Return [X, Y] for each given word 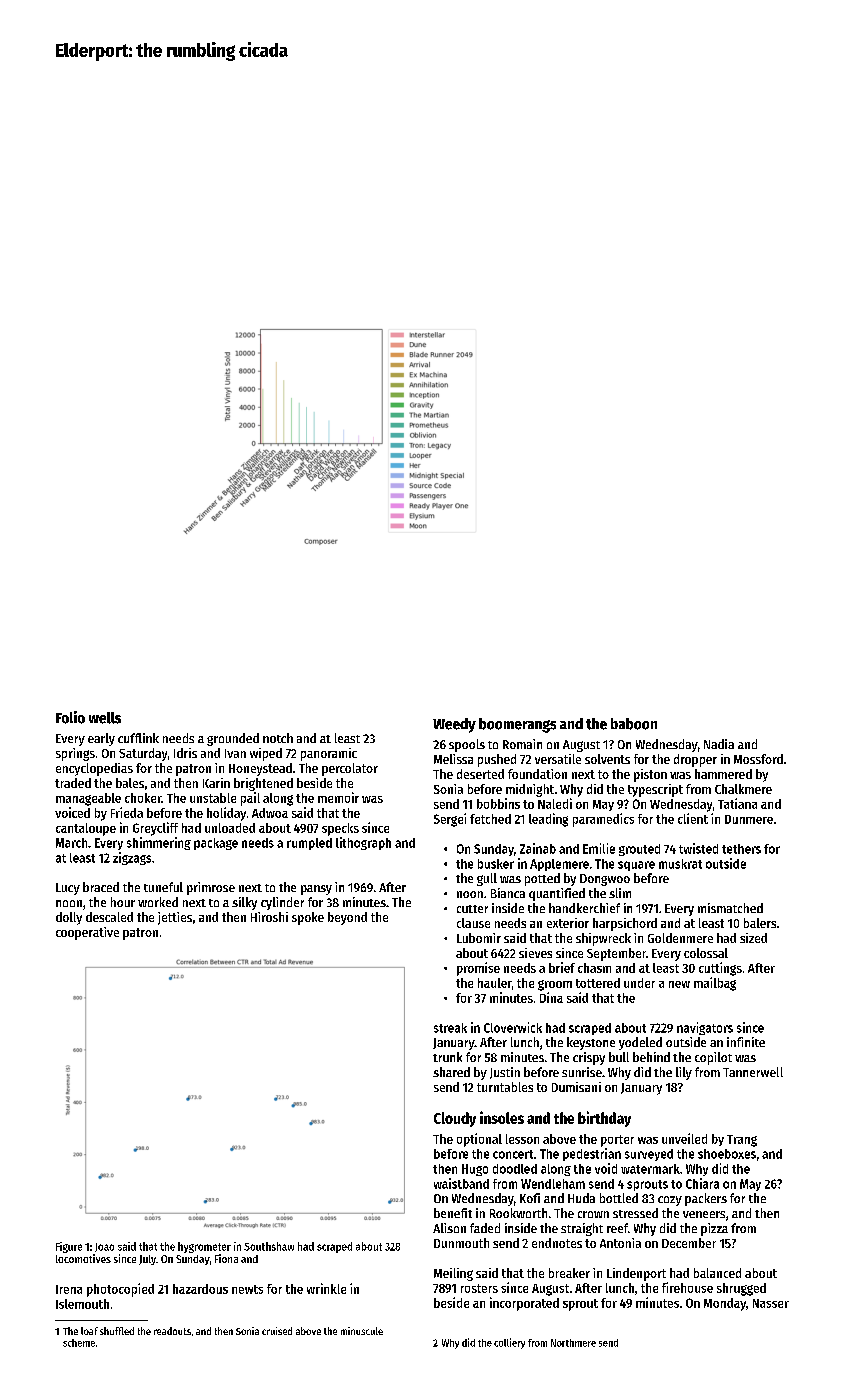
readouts [172, 1331]
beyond [347, 918]
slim [620, 893]
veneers [704, 1214]
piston [650, 775]
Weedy [454, 725]
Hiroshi [269, 917]
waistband [461, 1183]
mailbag [715, 984]
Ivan [235, 753]
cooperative [87, 933]
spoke [308, 918]
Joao [104, 1247]
